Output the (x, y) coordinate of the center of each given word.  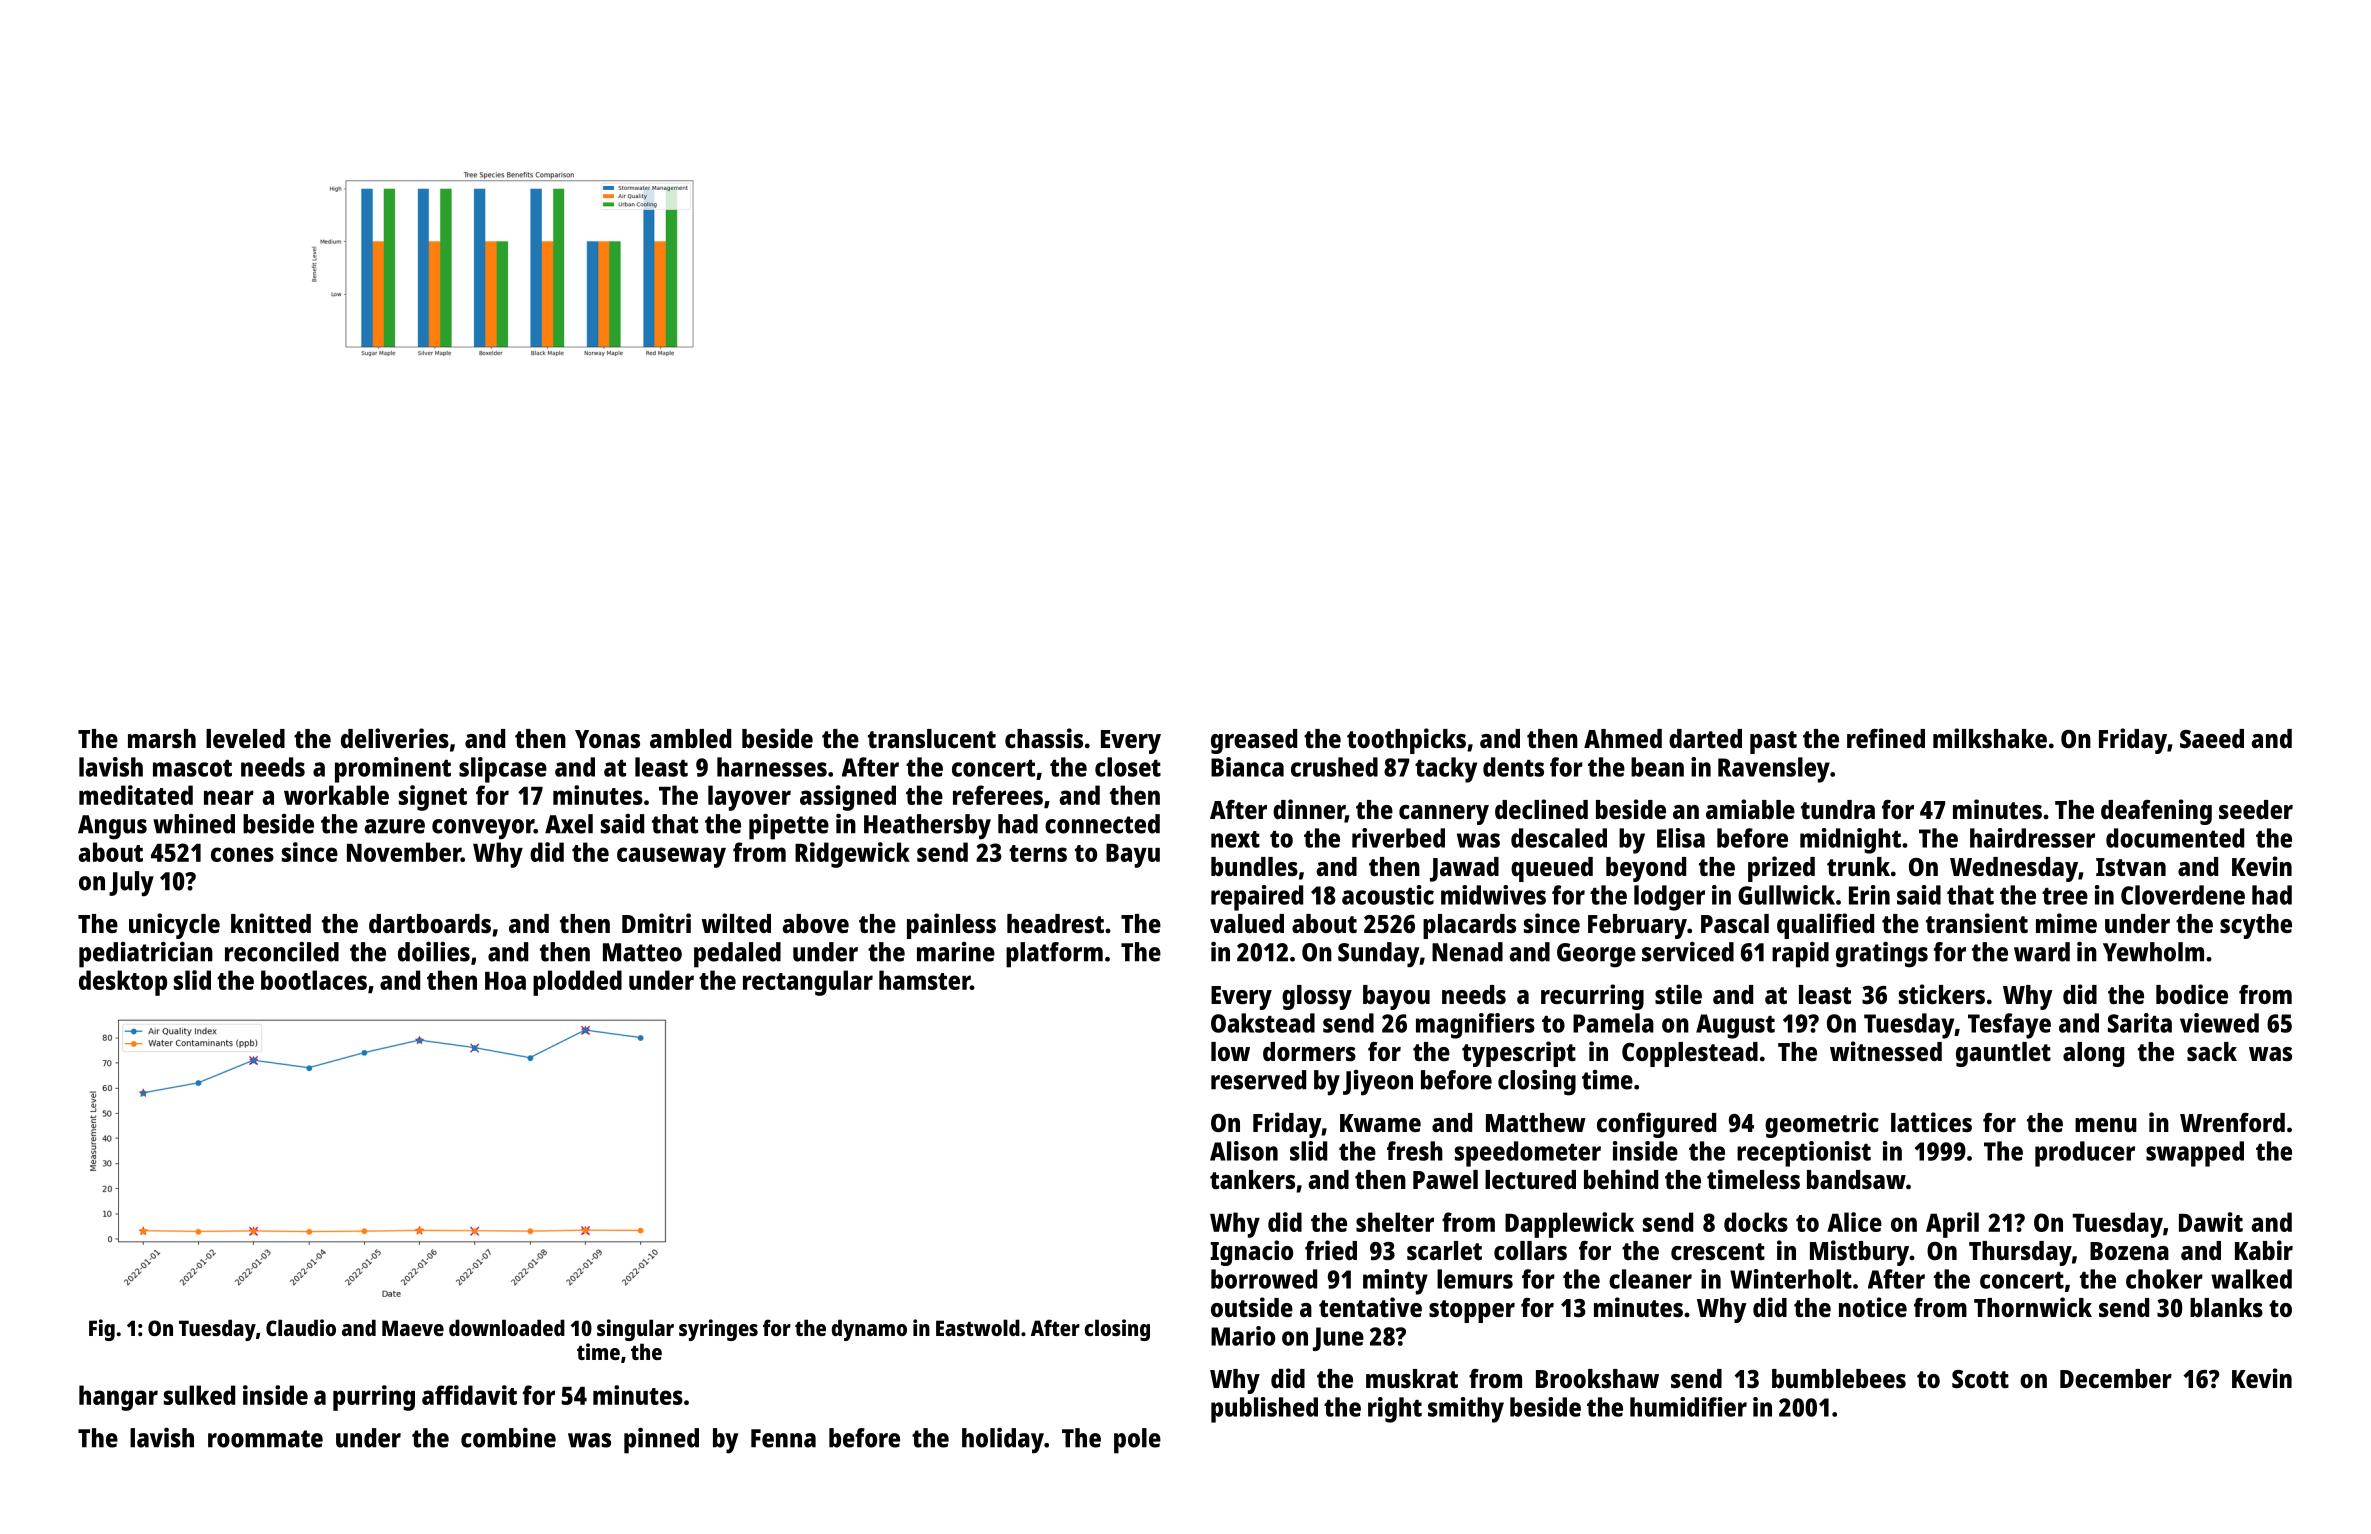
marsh (162, 738)
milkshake (1990, 738)
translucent (932, 738)
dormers (1309, 1051)
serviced (1688, 952)
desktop (123, 983)
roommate (265, 1439)
